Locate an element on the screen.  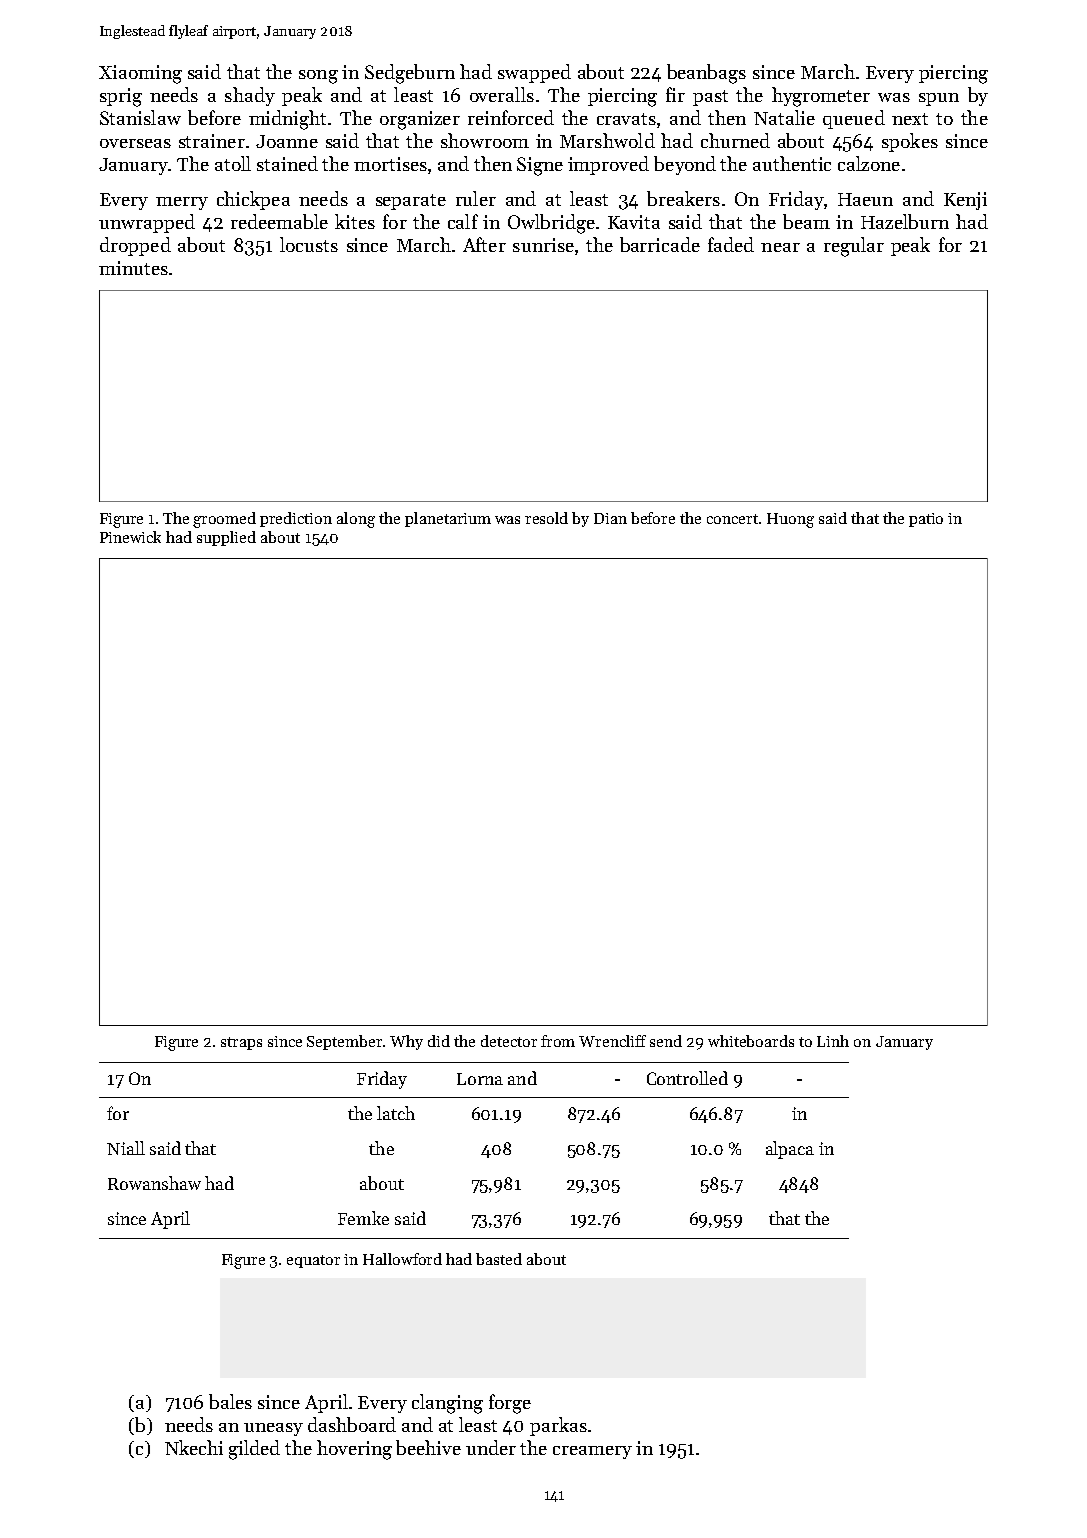
patio is located at coordinates (926, 520).
